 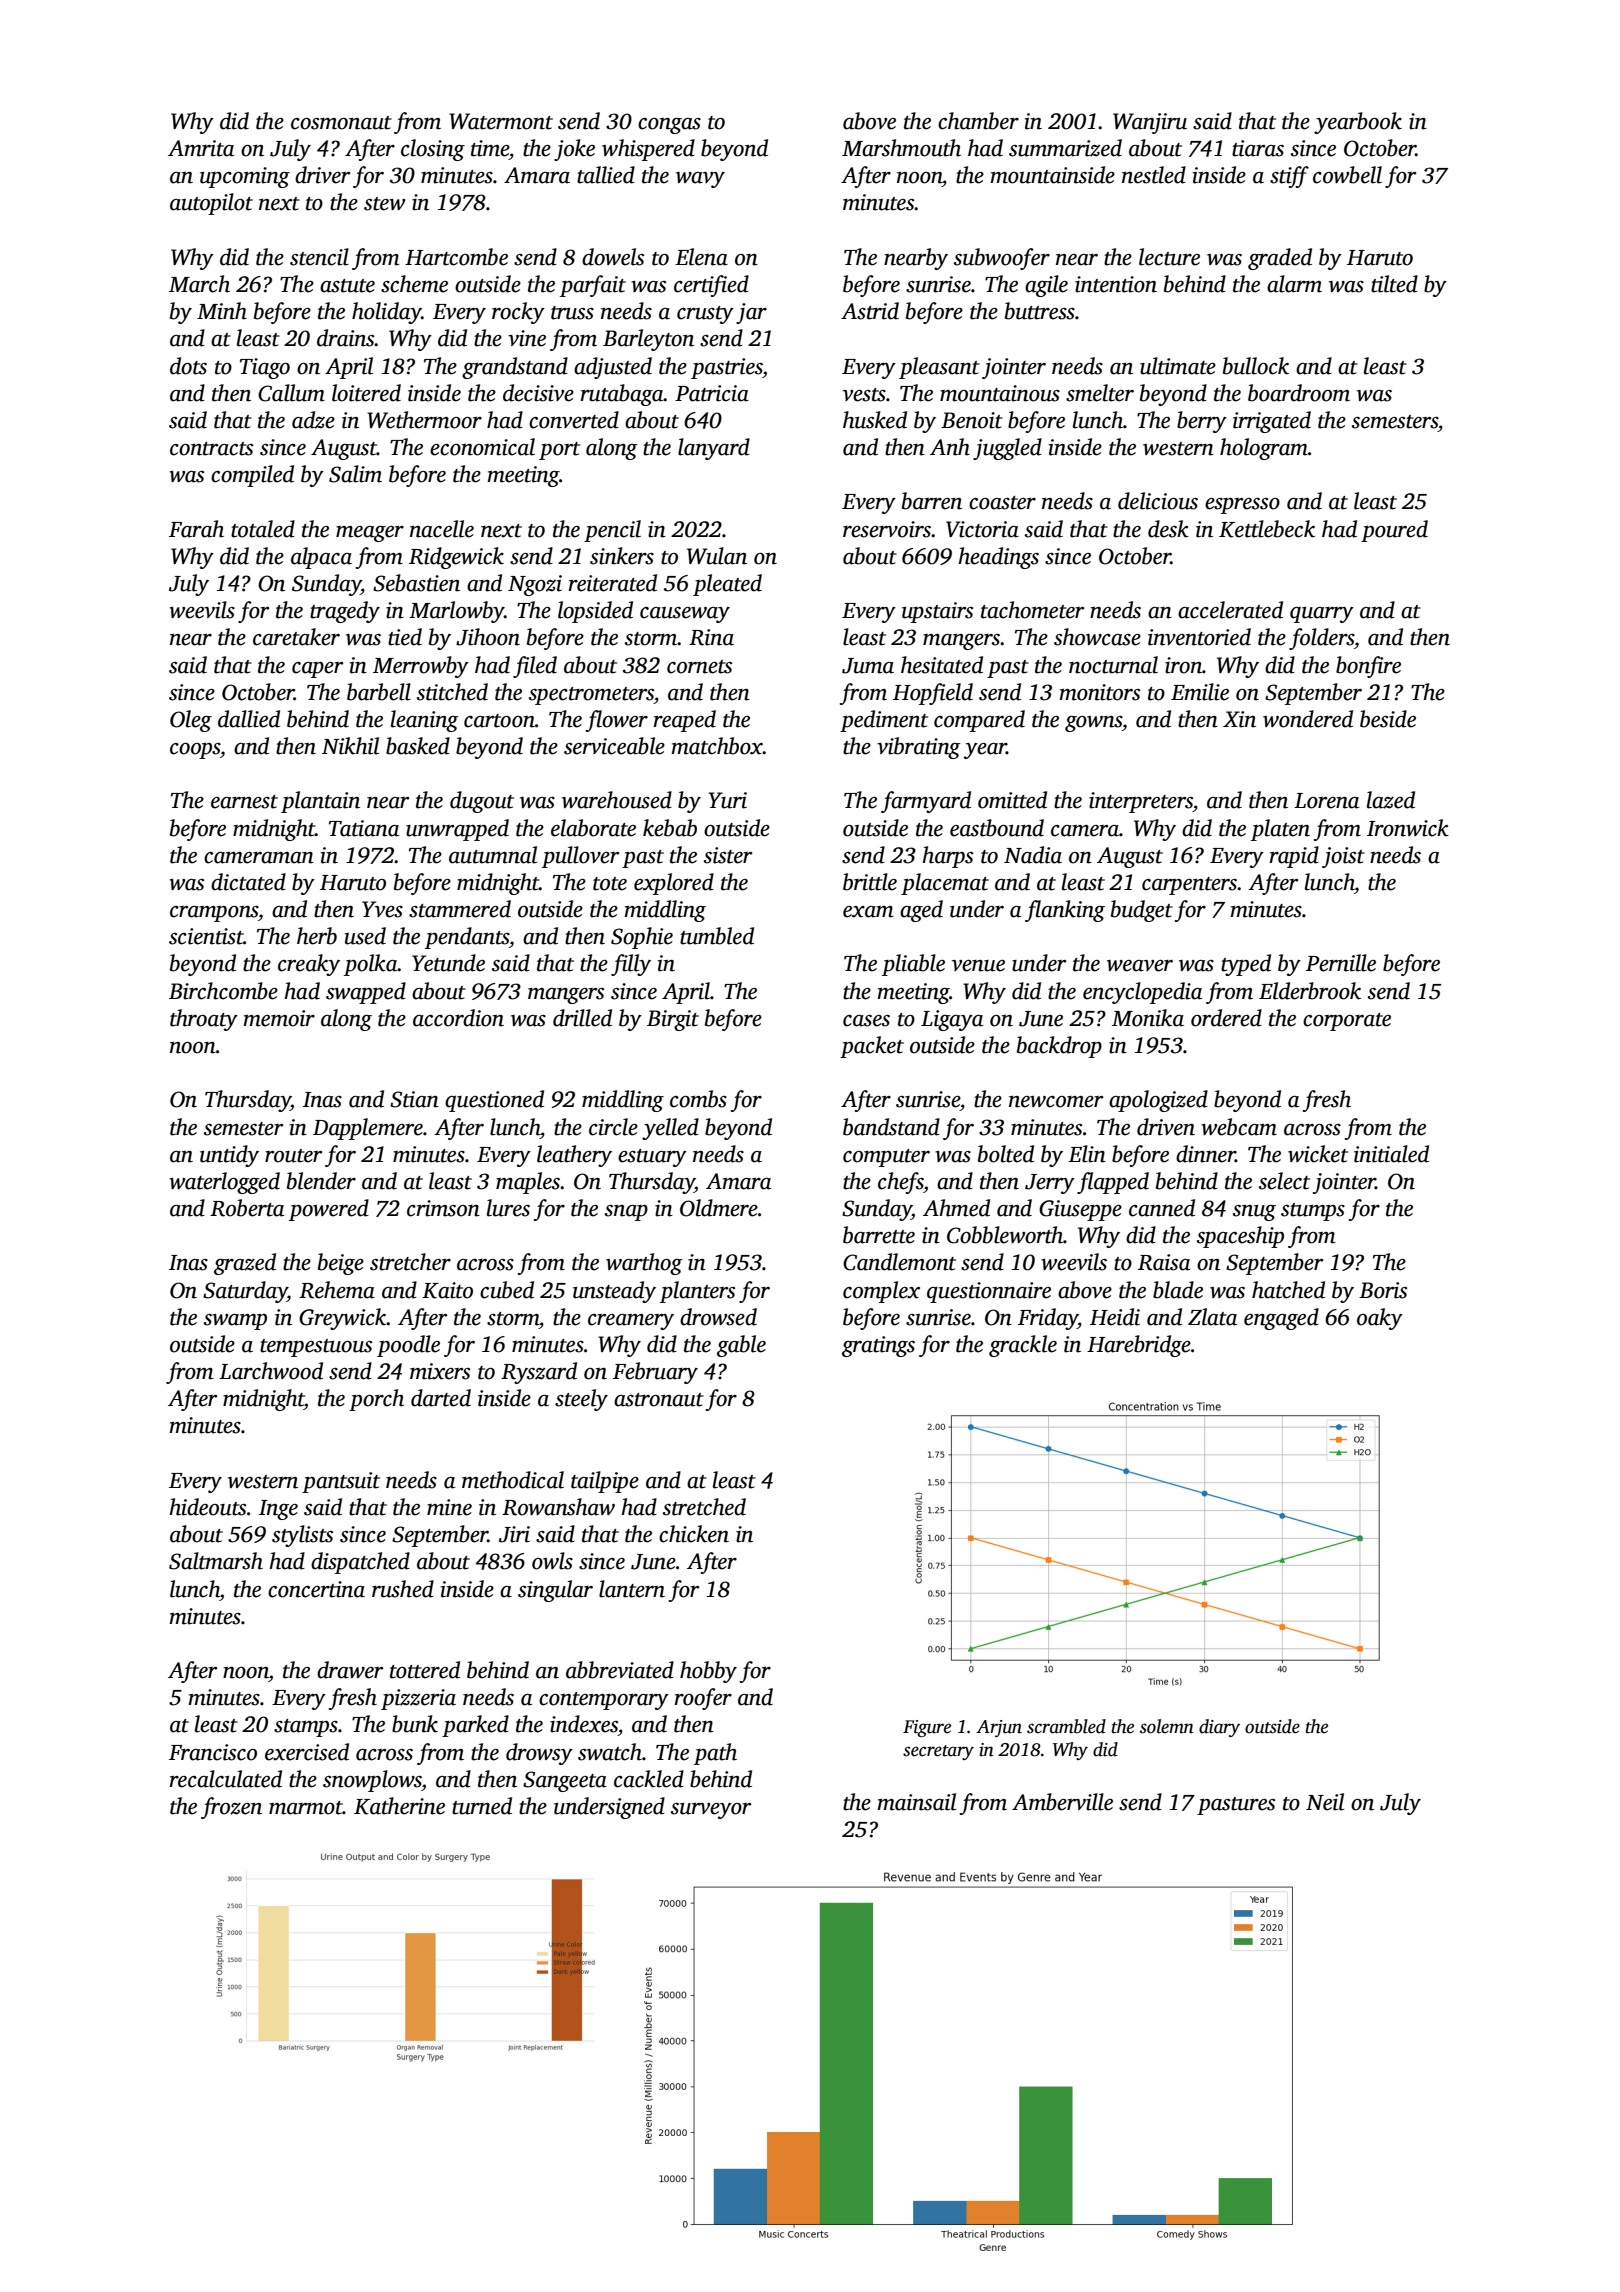 I want to click on brittle, so click(x=870, y=882).
